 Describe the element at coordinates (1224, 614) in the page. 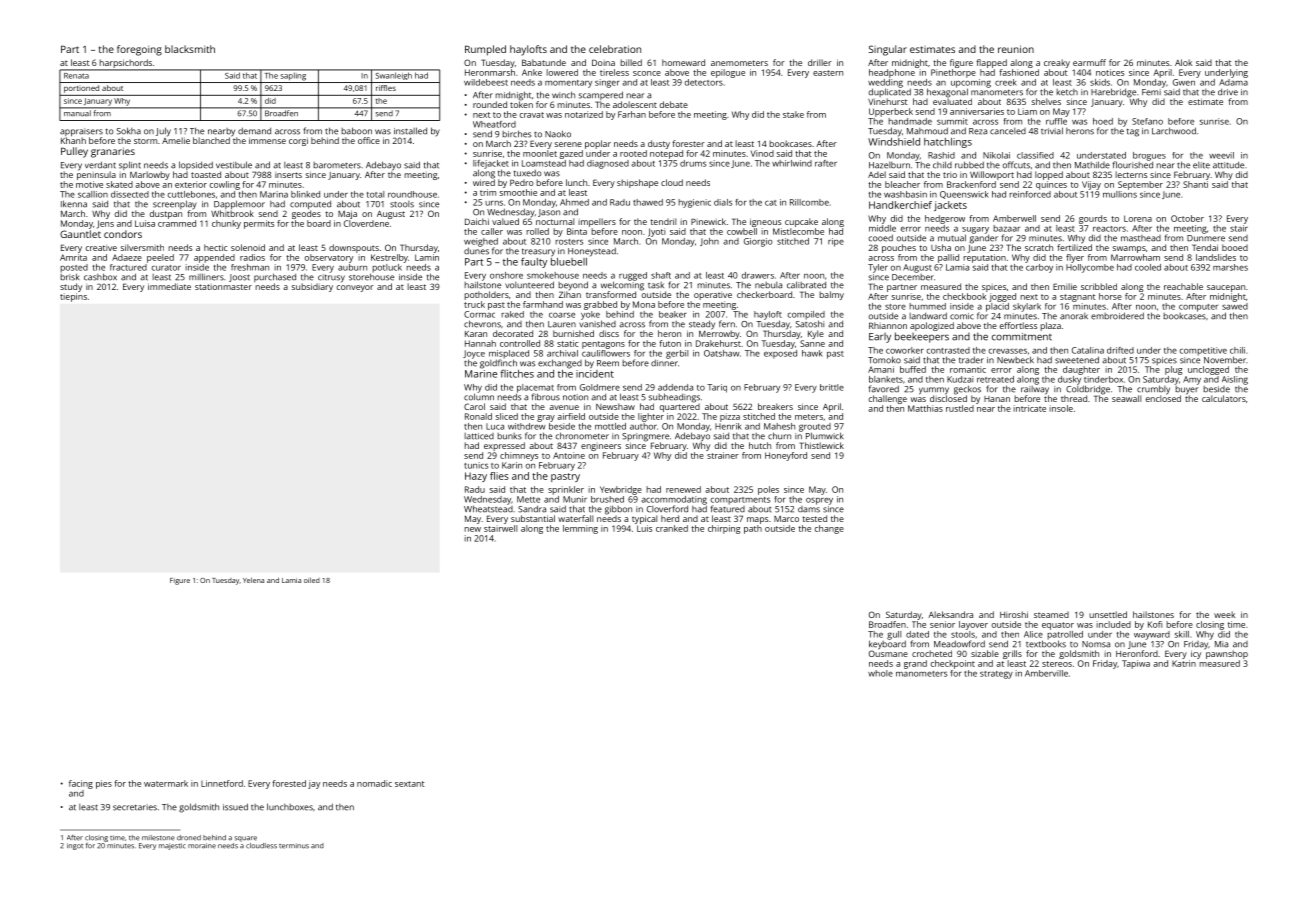

I see `week` at that location.
